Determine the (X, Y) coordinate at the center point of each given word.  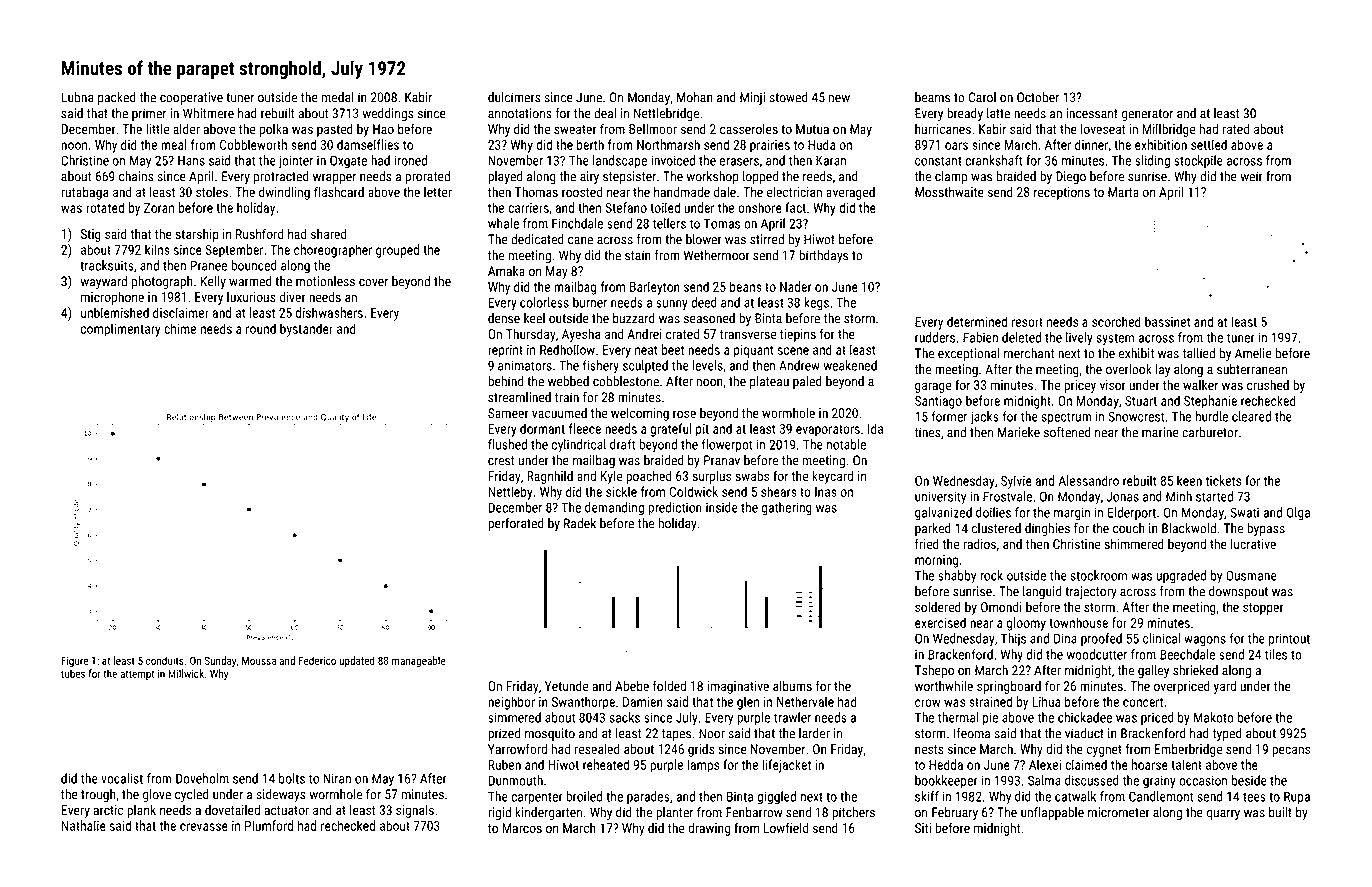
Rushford (259, 233)
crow (927, 703)
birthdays (823, 256)
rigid (499, 813)
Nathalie (84, 825)
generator (1147, 115)
